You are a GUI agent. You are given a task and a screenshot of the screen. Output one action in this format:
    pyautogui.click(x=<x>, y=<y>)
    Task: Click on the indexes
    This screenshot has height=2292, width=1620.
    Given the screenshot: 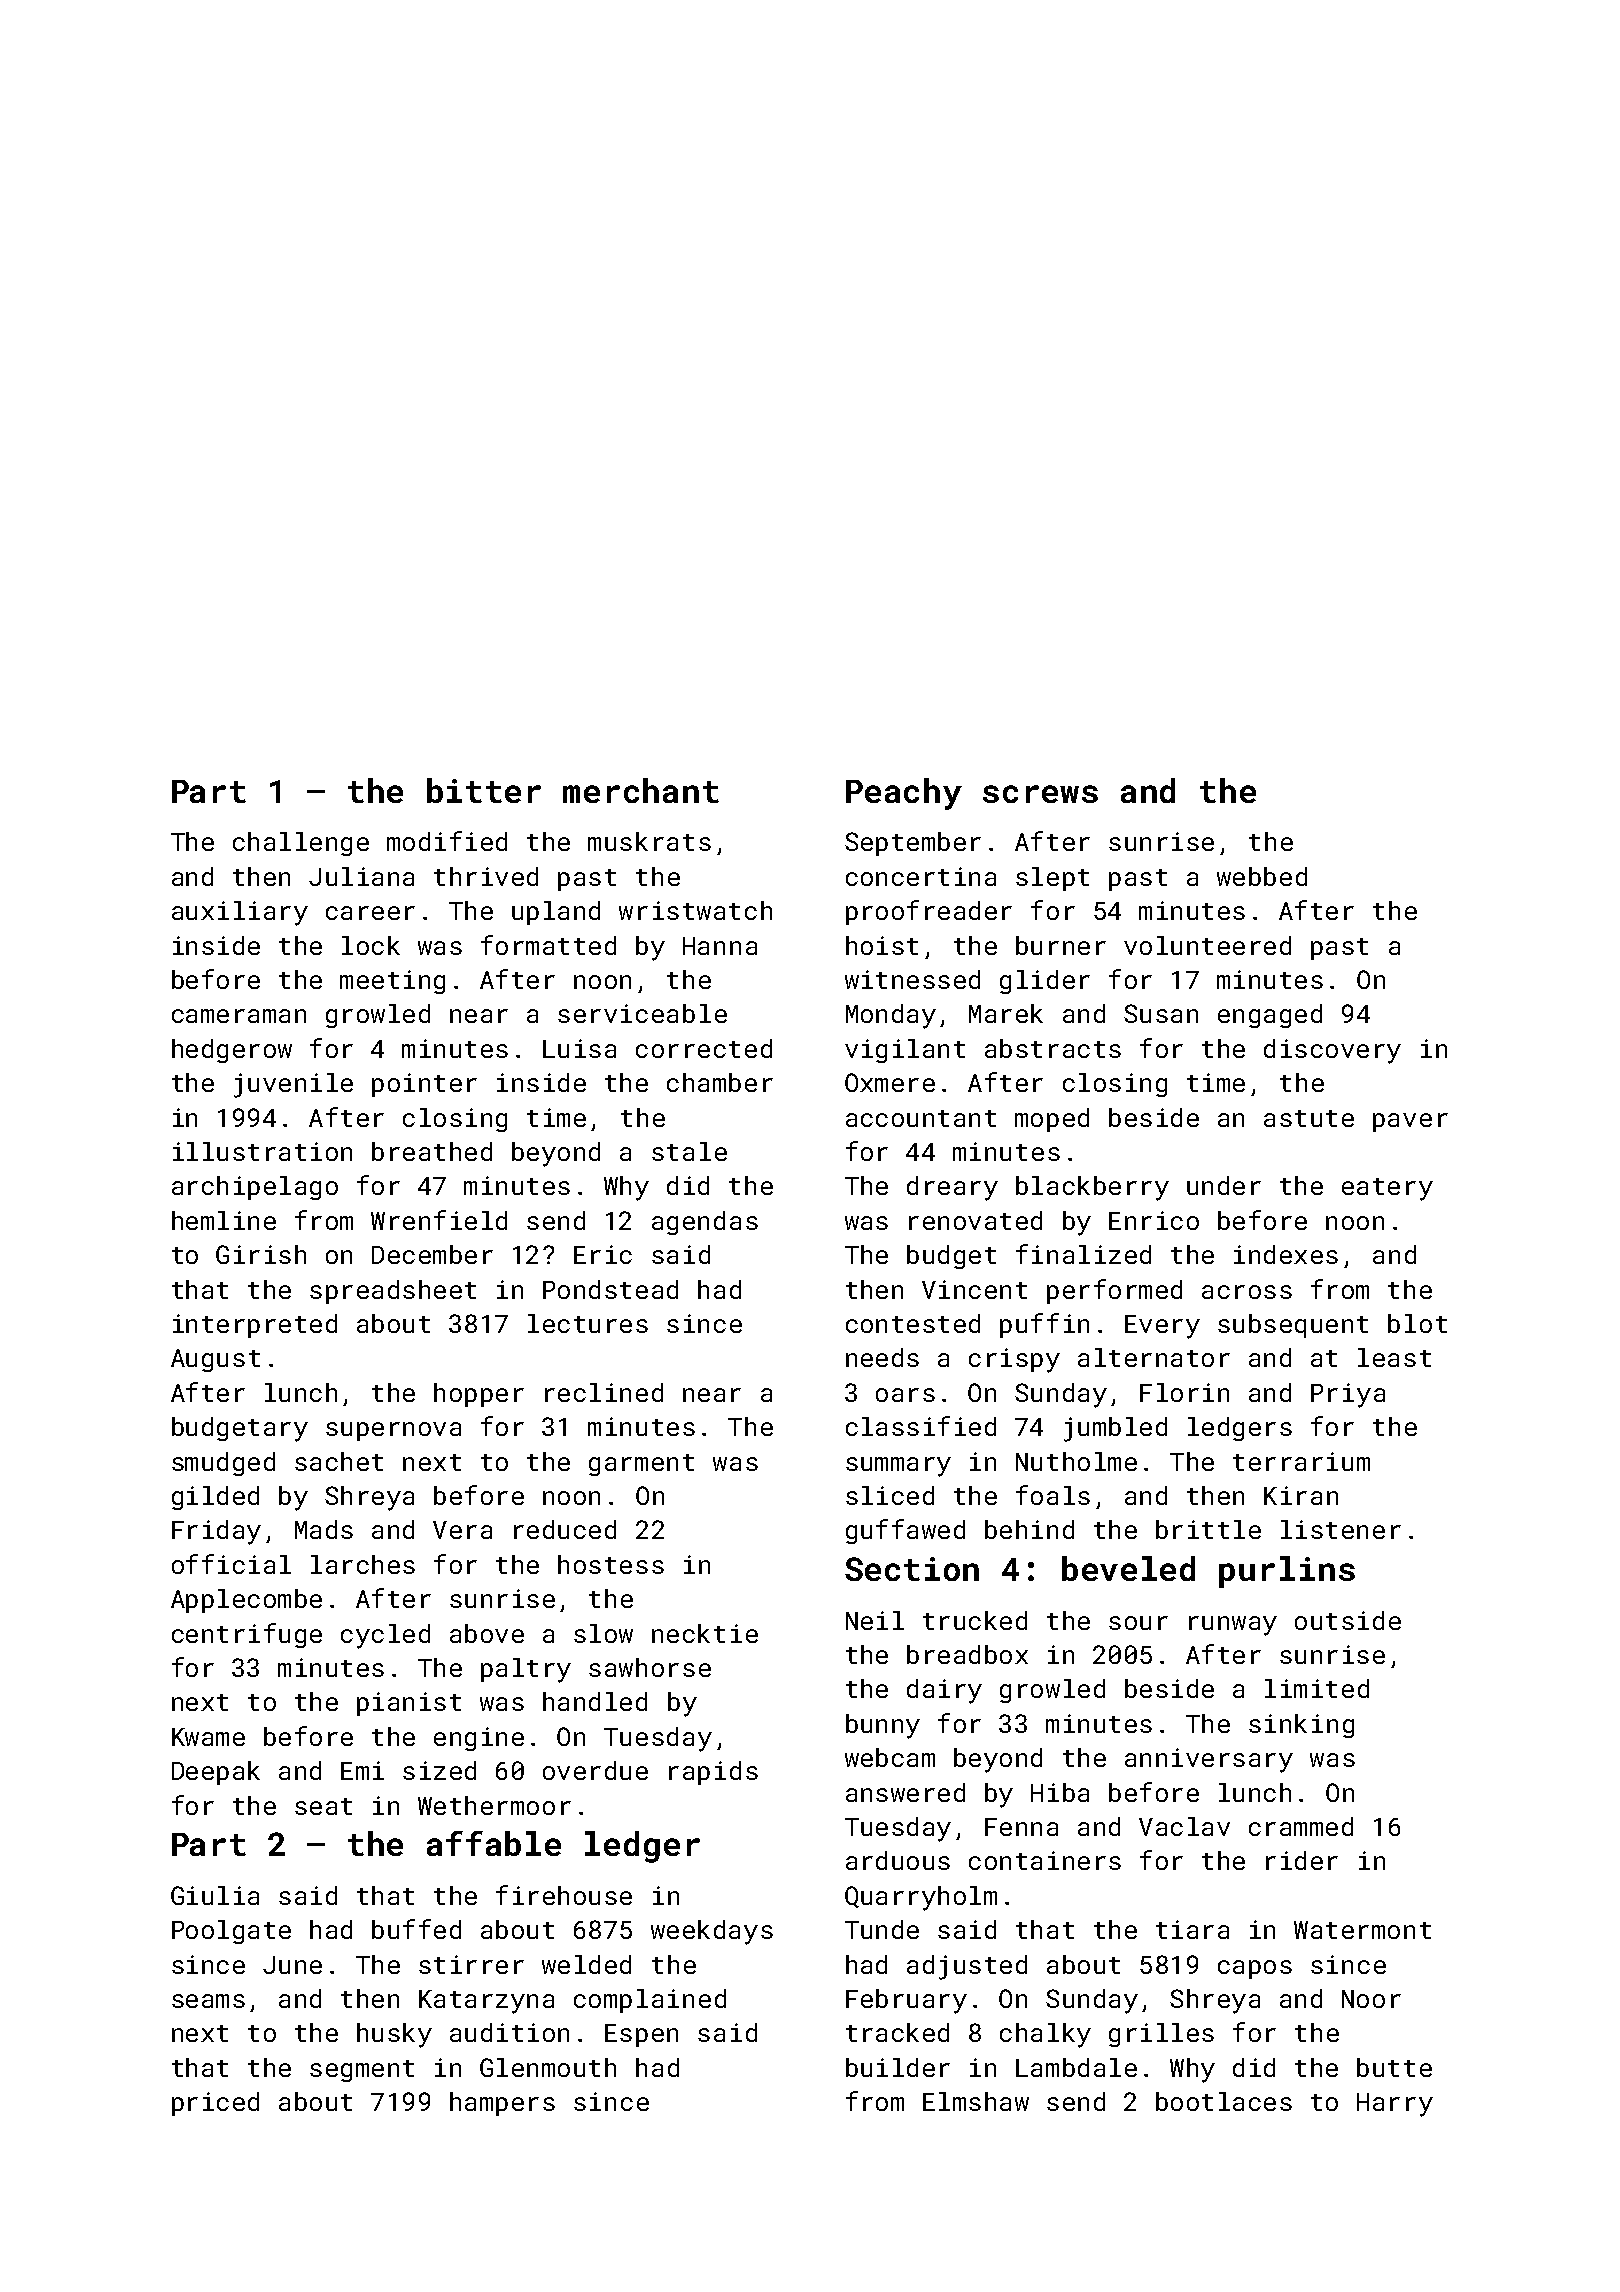 What is the action you would take?
    pyautogui.click(x=1286, y=1254)
